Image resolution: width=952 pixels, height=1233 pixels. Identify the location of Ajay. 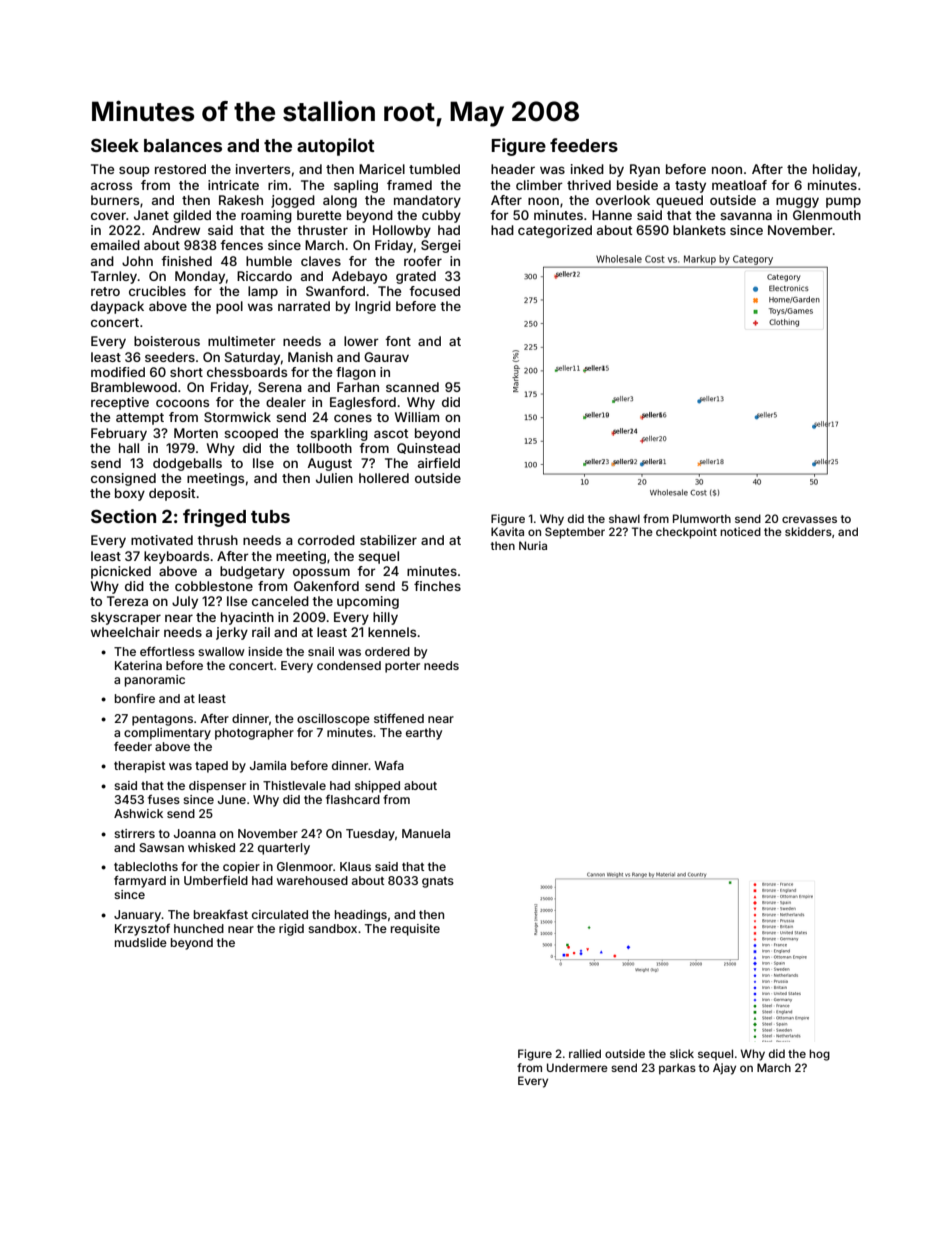
(724, 1069).
